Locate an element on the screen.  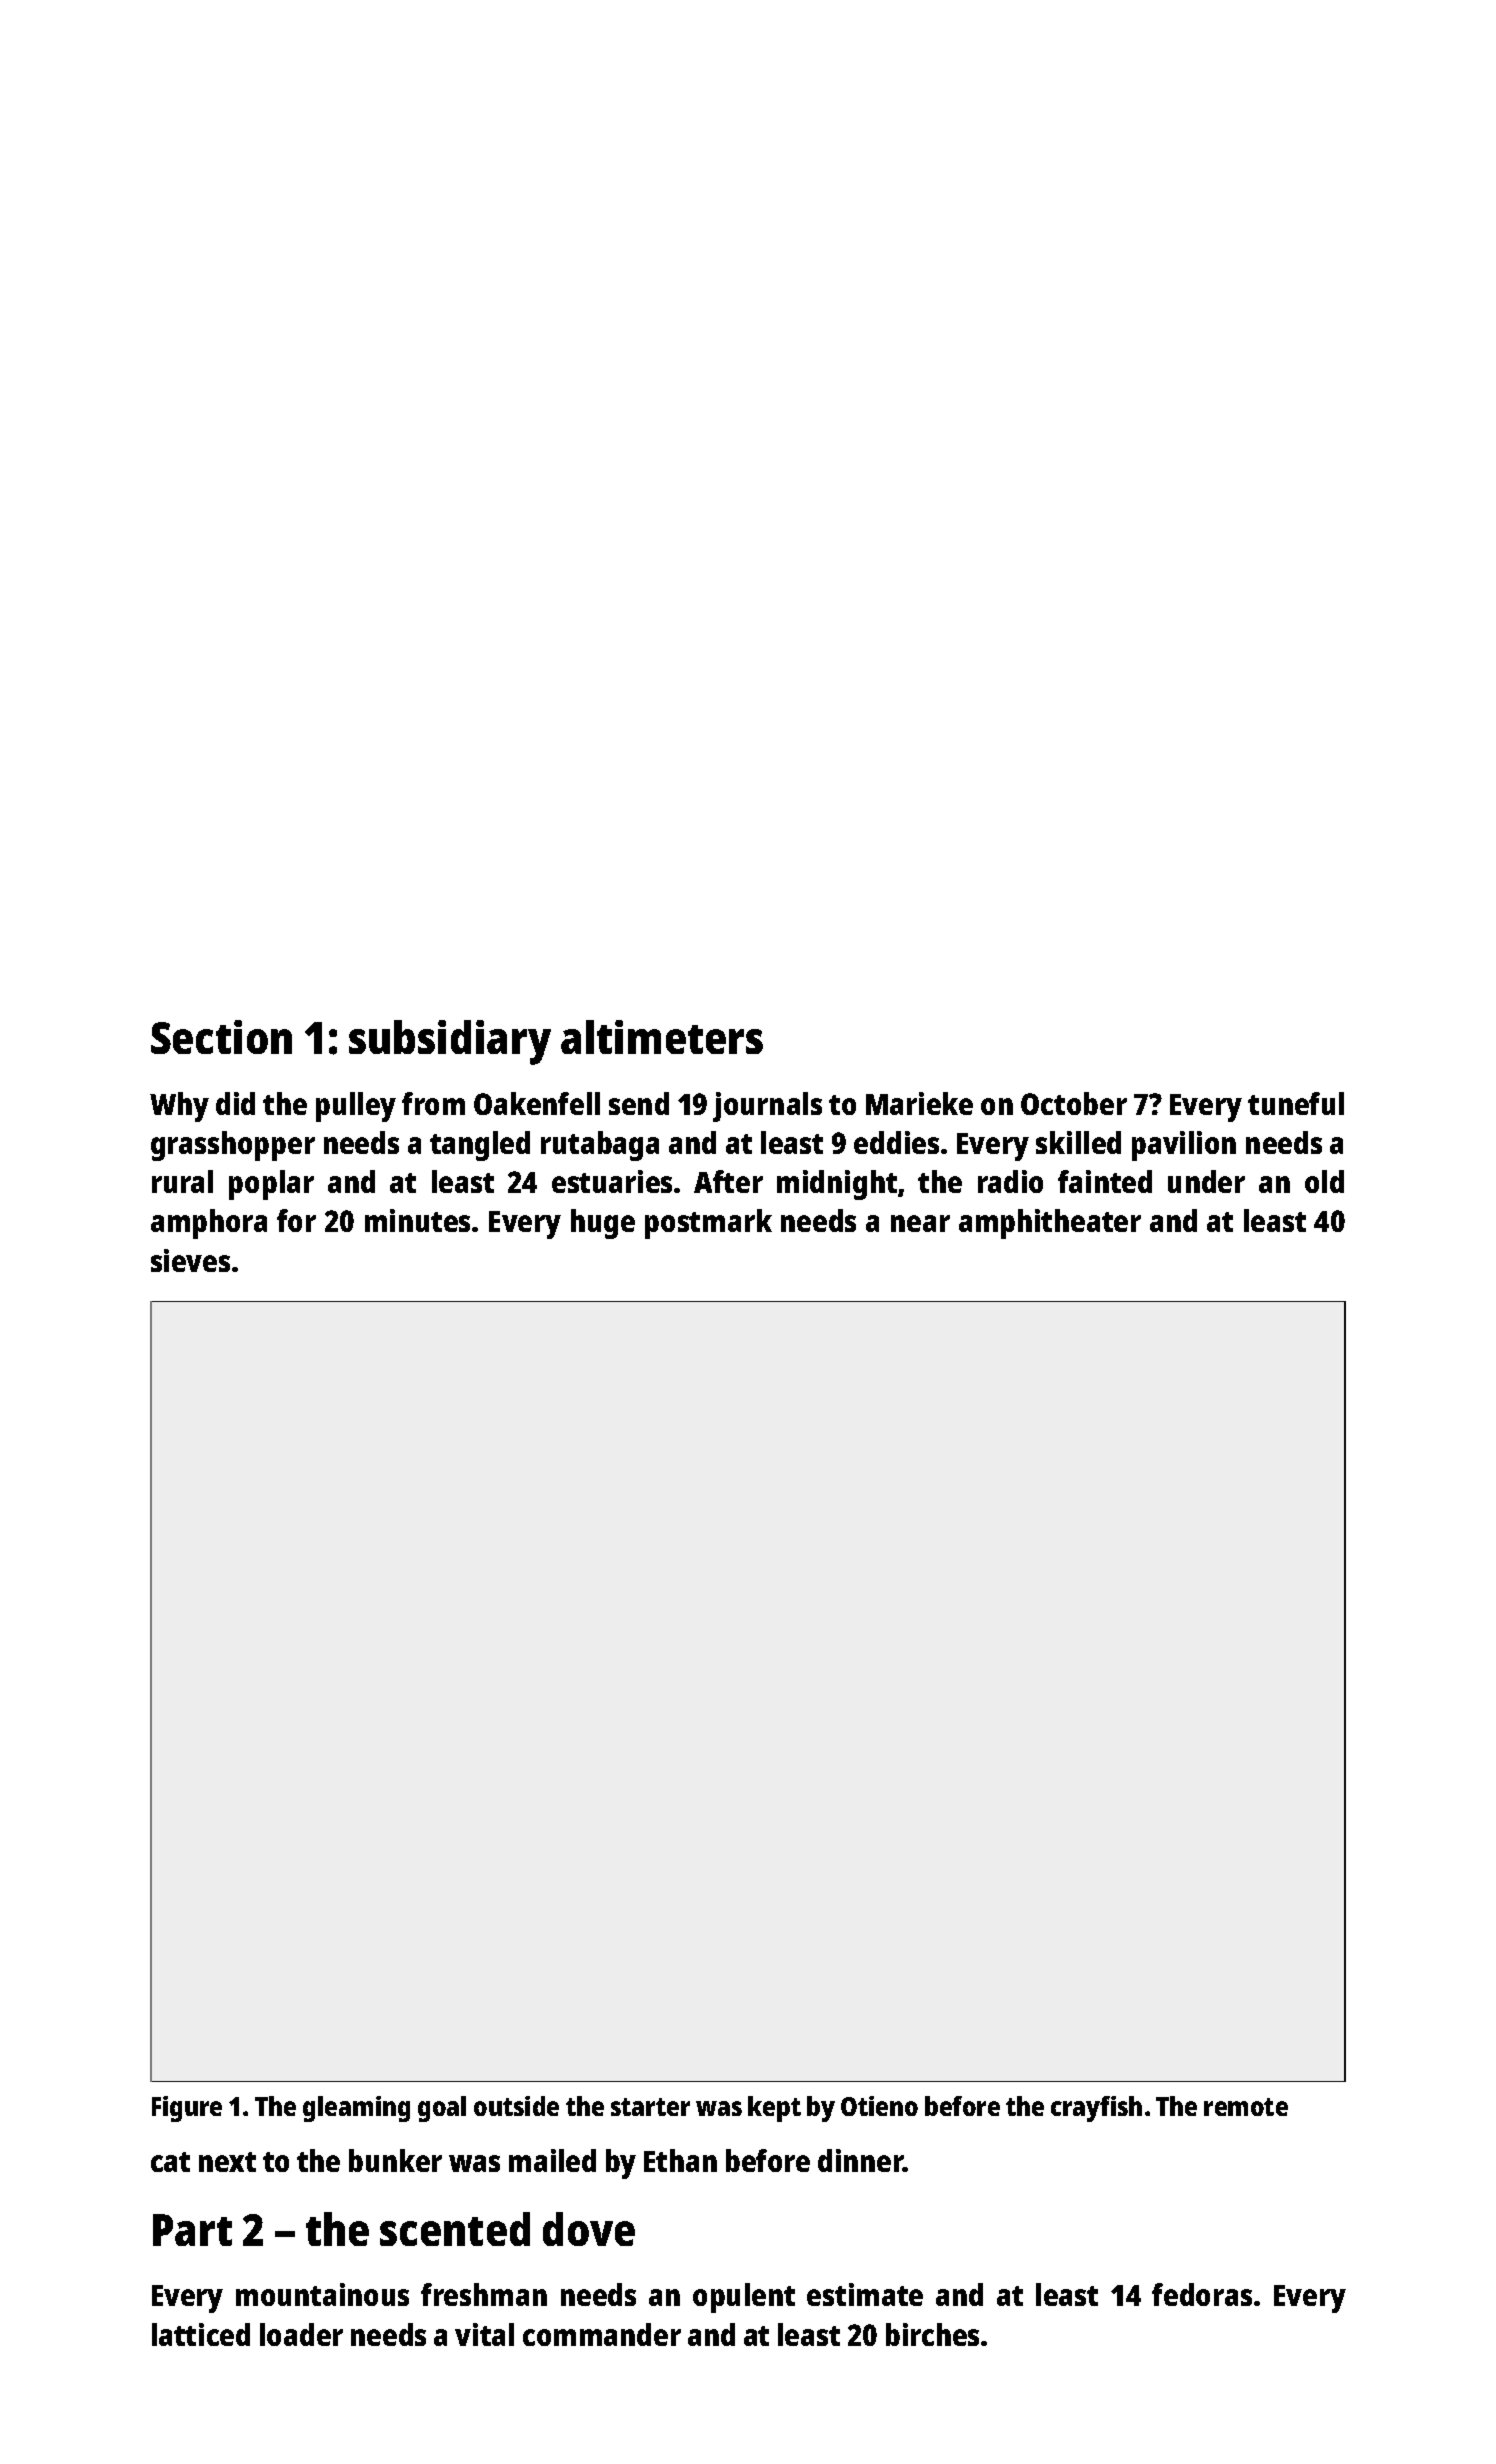
near is located at coordinates (920, 1223).
